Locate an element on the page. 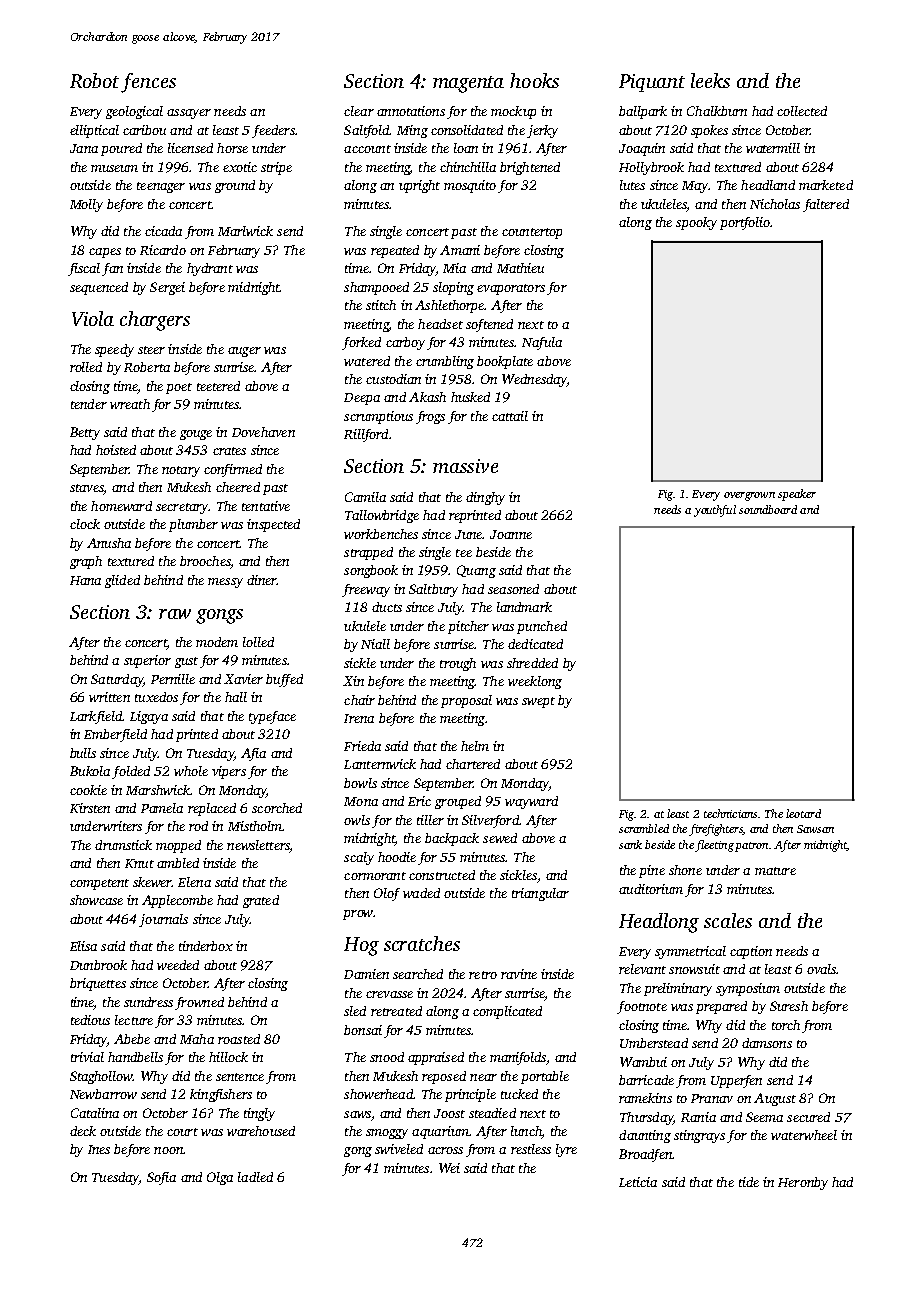 This image has width=924, height=1308. hooks is located at coordinates (534, 80).
